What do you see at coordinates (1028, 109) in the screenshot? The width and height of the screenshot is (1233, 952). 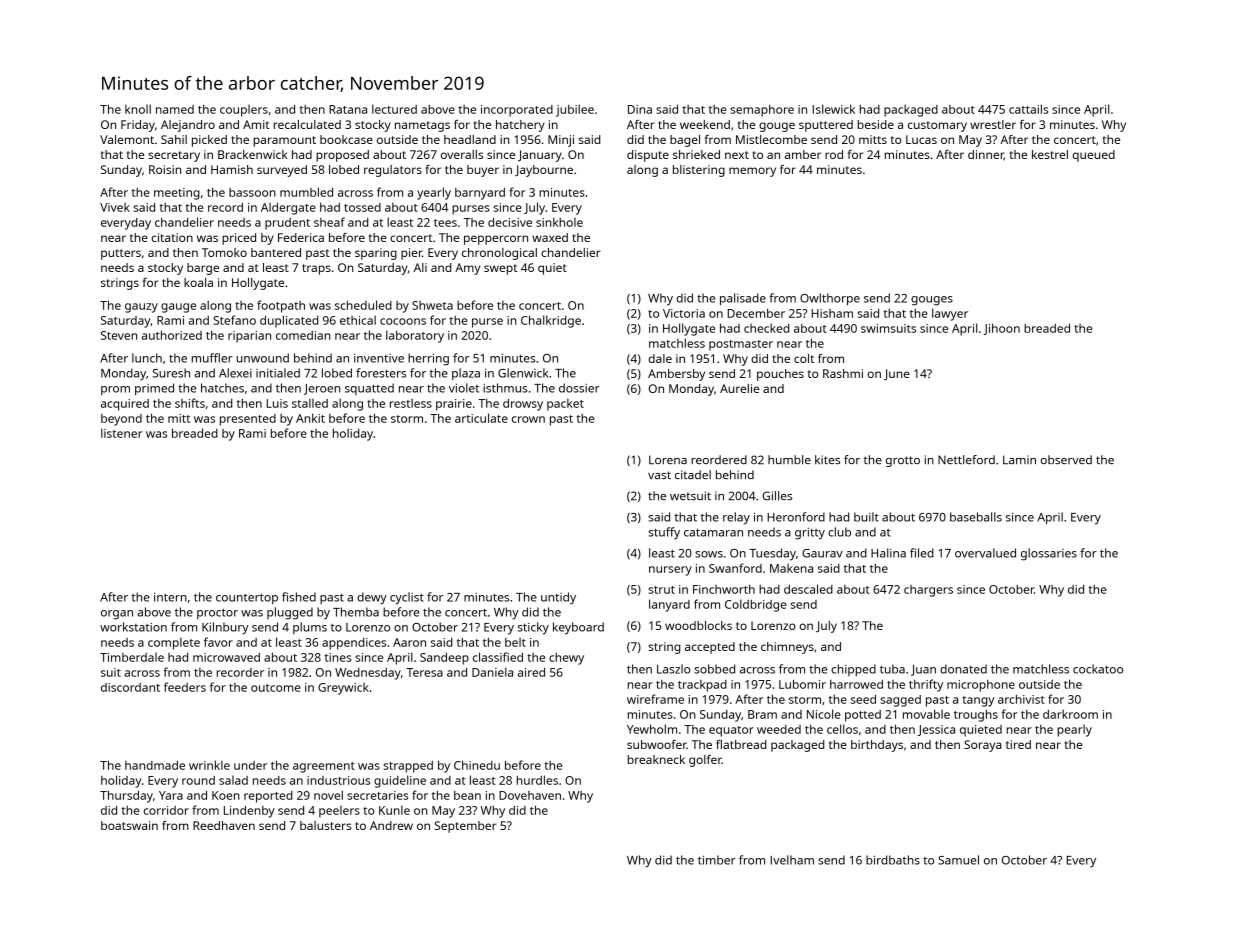 I see `cattails` at bounding box center [1028, 109].
